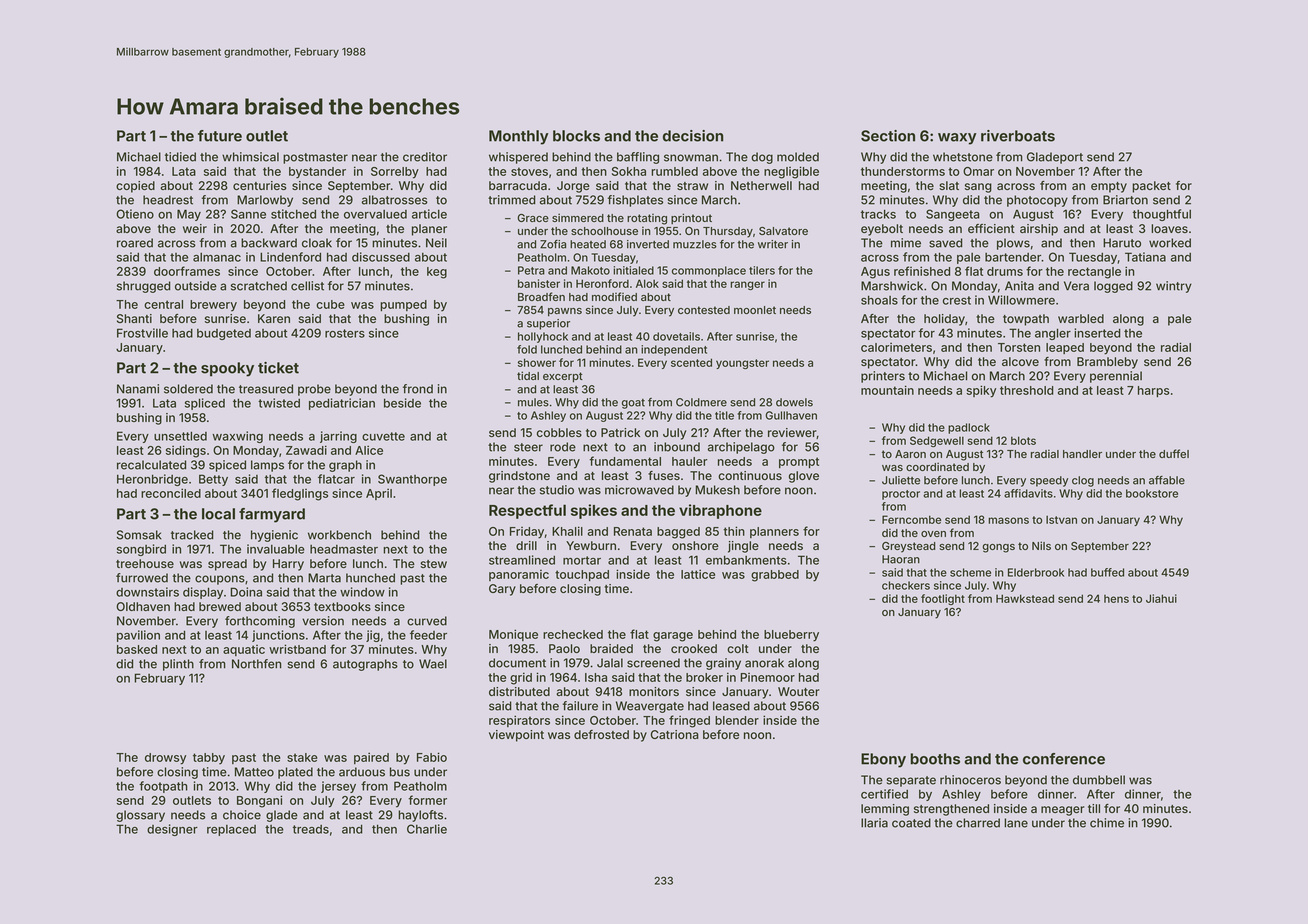 This screenshot has width=1308, height=924. Describe the element at coordinates (528, 447) in the screenshot. I see `steer` at that location.
